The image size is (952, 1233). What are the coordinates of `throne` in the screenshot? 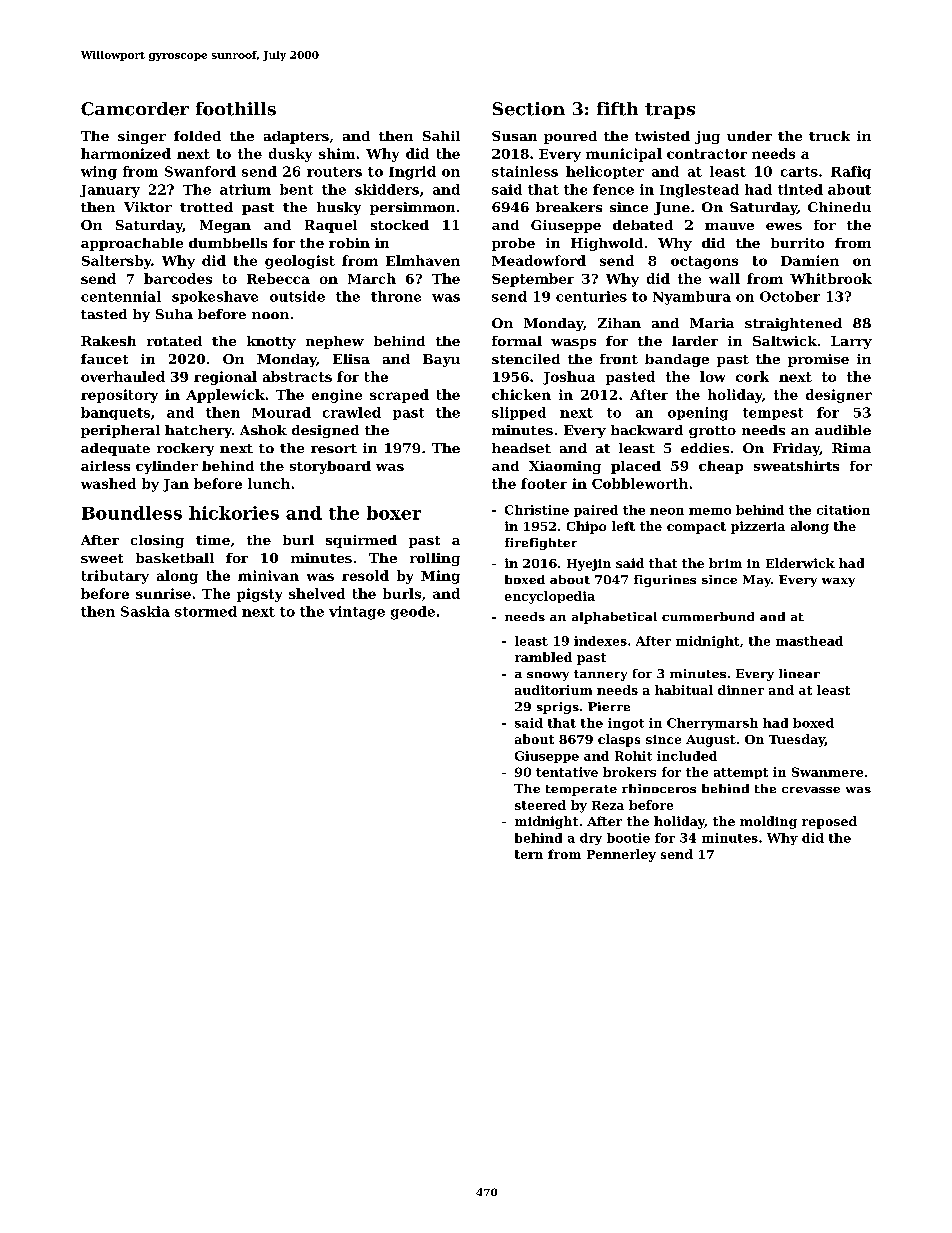 It's located at (396, 296).
